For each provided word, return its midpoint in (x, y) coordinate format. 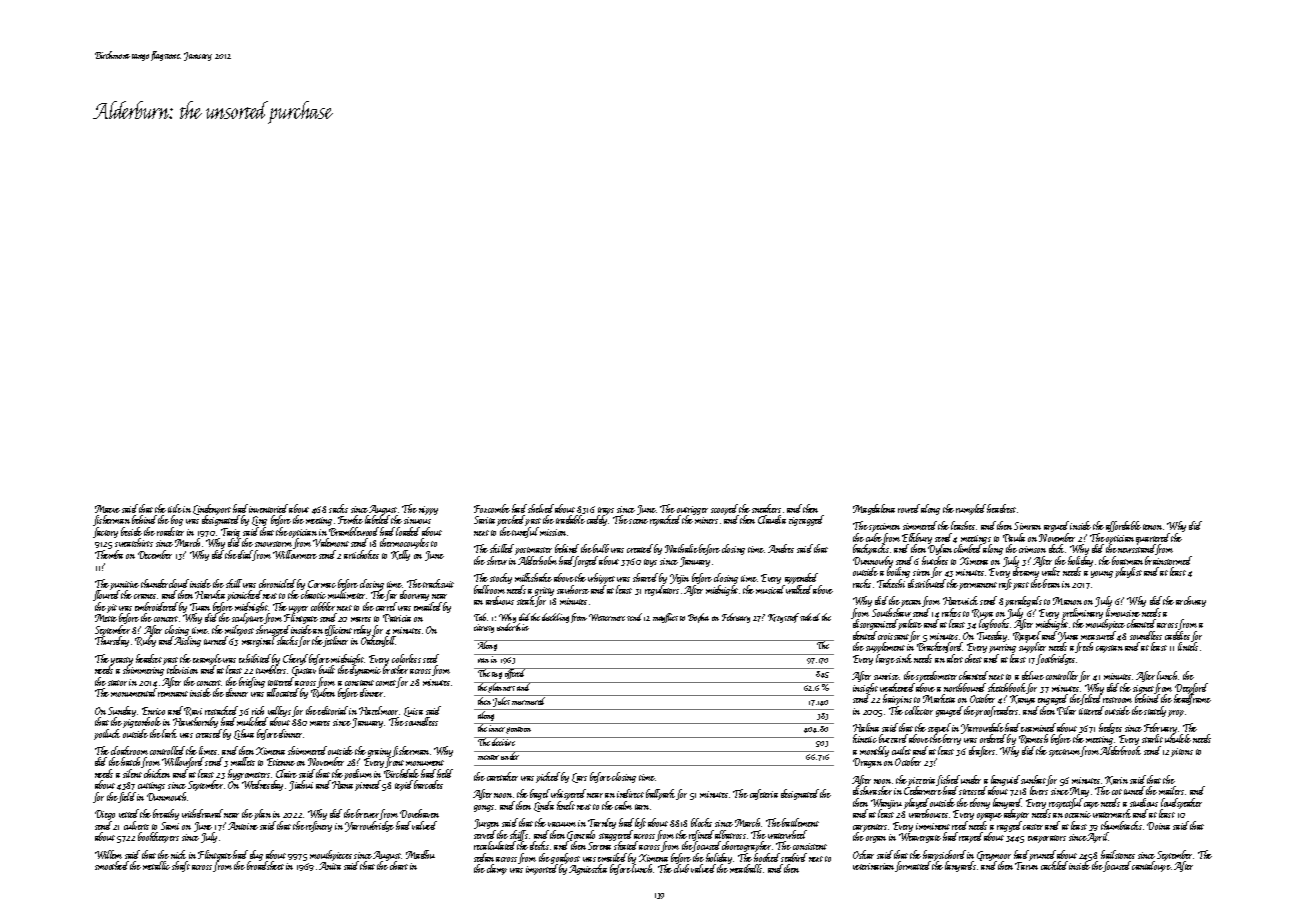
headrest (1002, 508)
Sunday (122, 712)
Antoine (243, 826)
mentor (488, 757)
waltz (1051, 572)
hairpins (897, 699)
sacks (338, 508)
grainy (379, 753)
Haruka (210, 594)
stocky (501, 578)
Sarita (484, 520)
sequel (939, 729)
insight (865, 688)
